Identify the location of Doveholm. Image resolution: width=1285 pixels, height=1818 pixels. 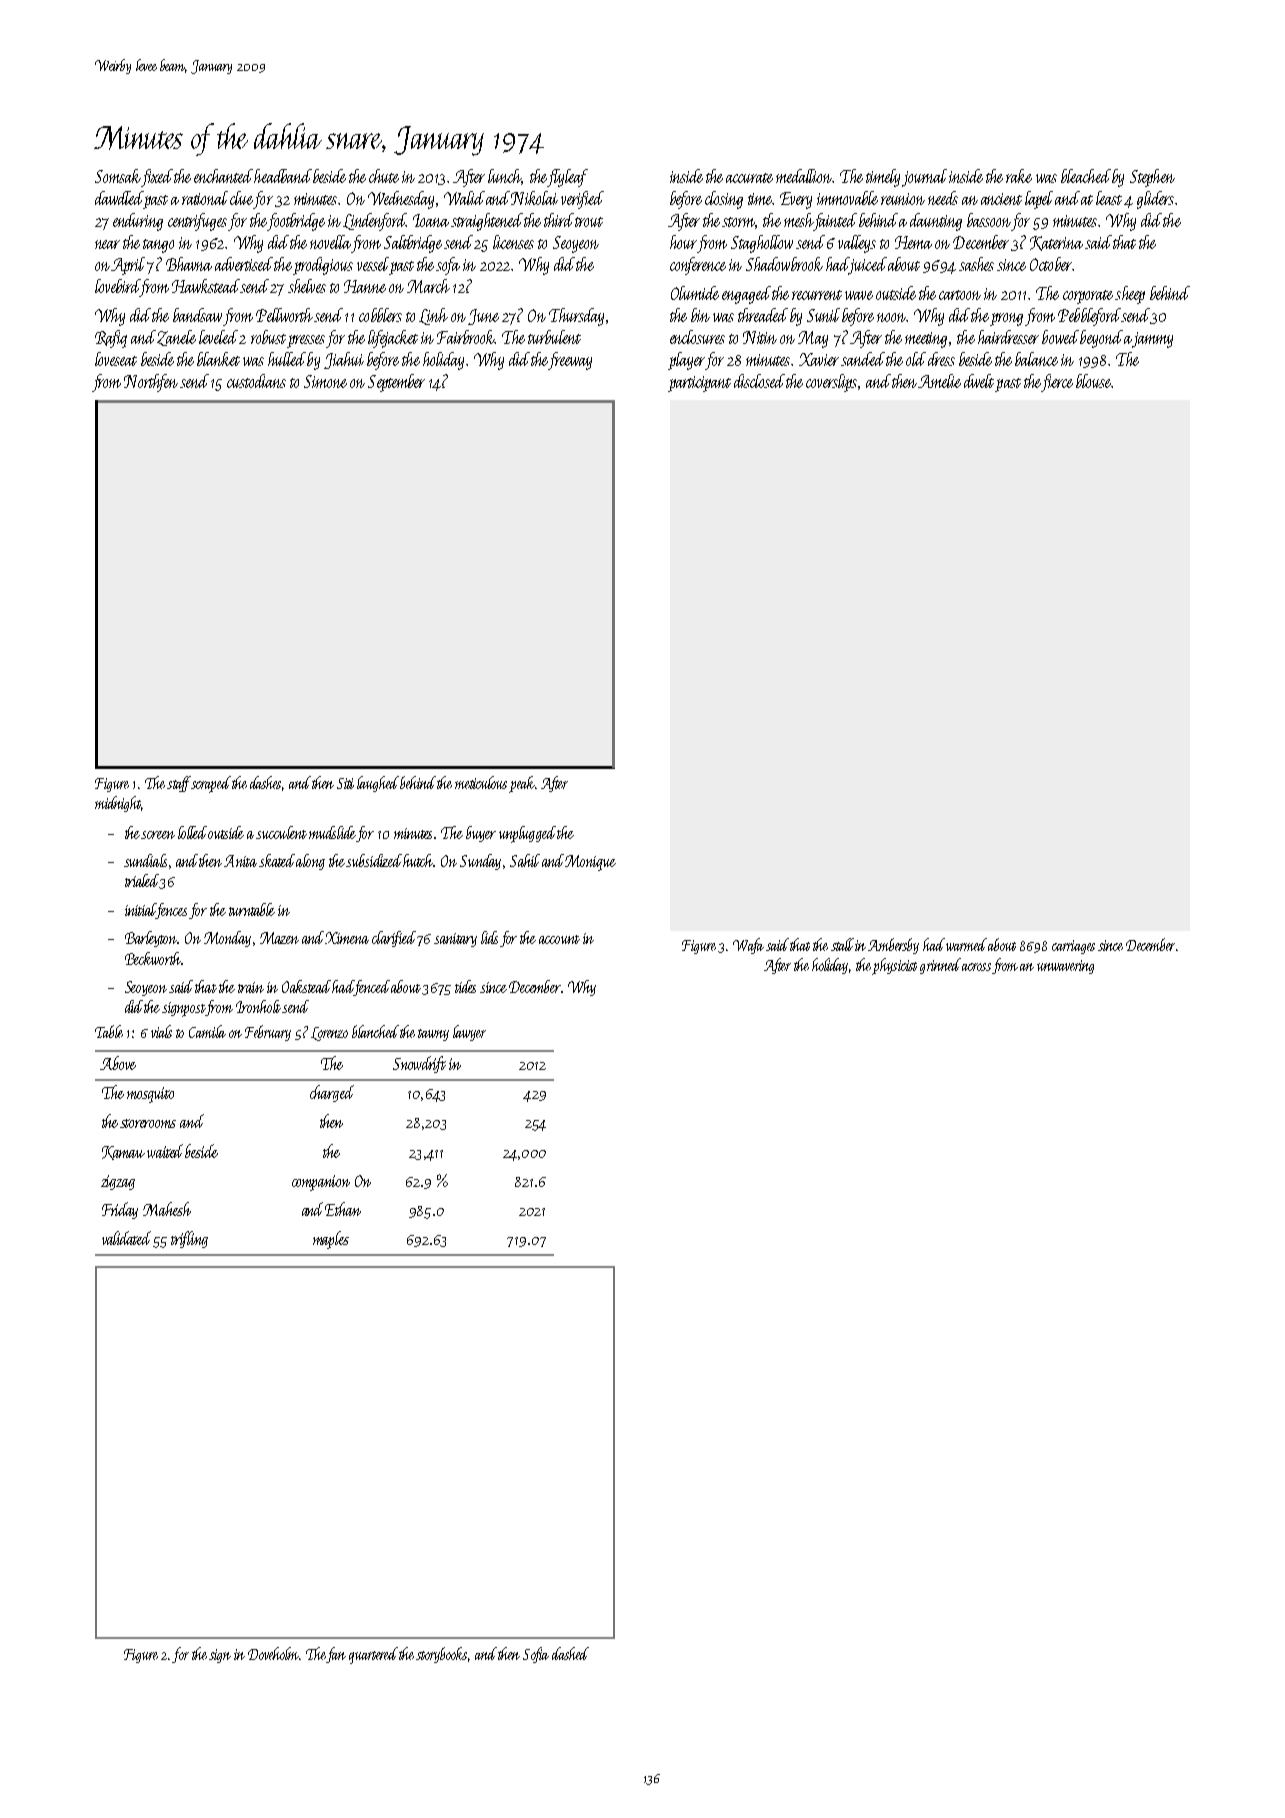
(274, 1653).
